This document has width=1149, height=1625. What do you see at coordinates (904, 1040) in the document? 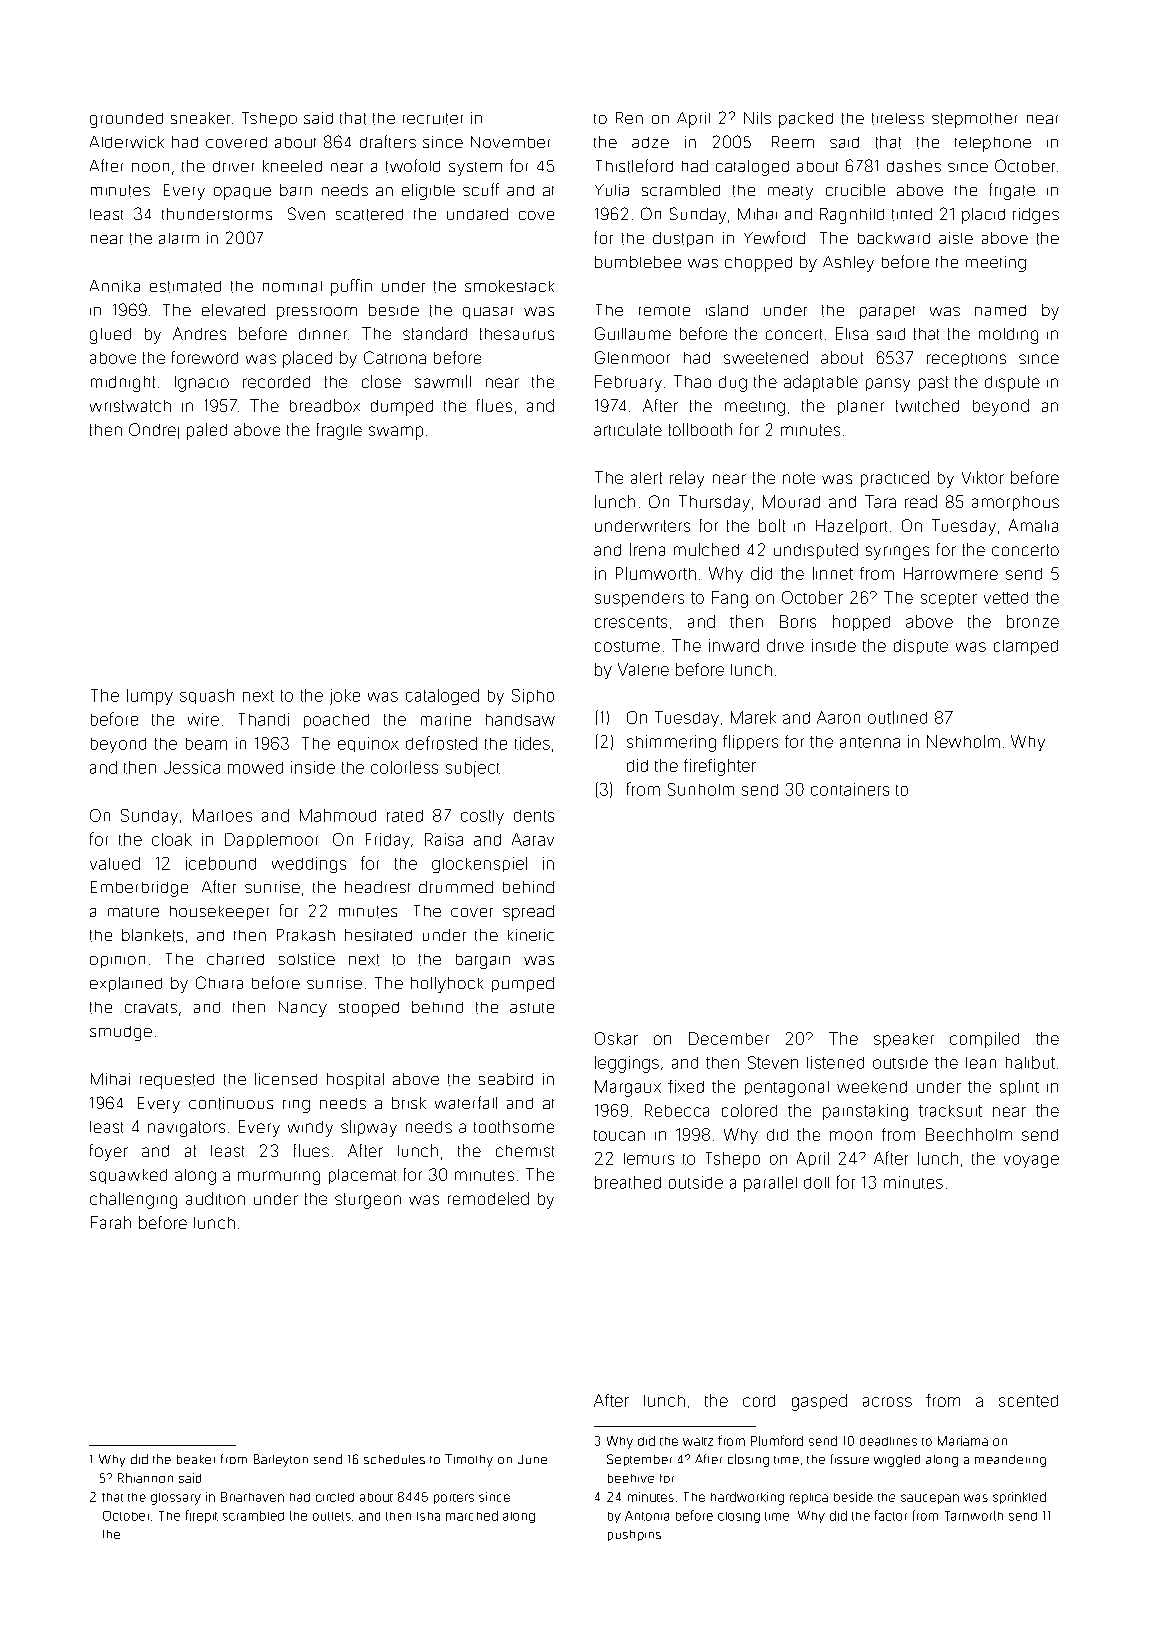
I see `speaker` at bounding box center [904, 1040].
